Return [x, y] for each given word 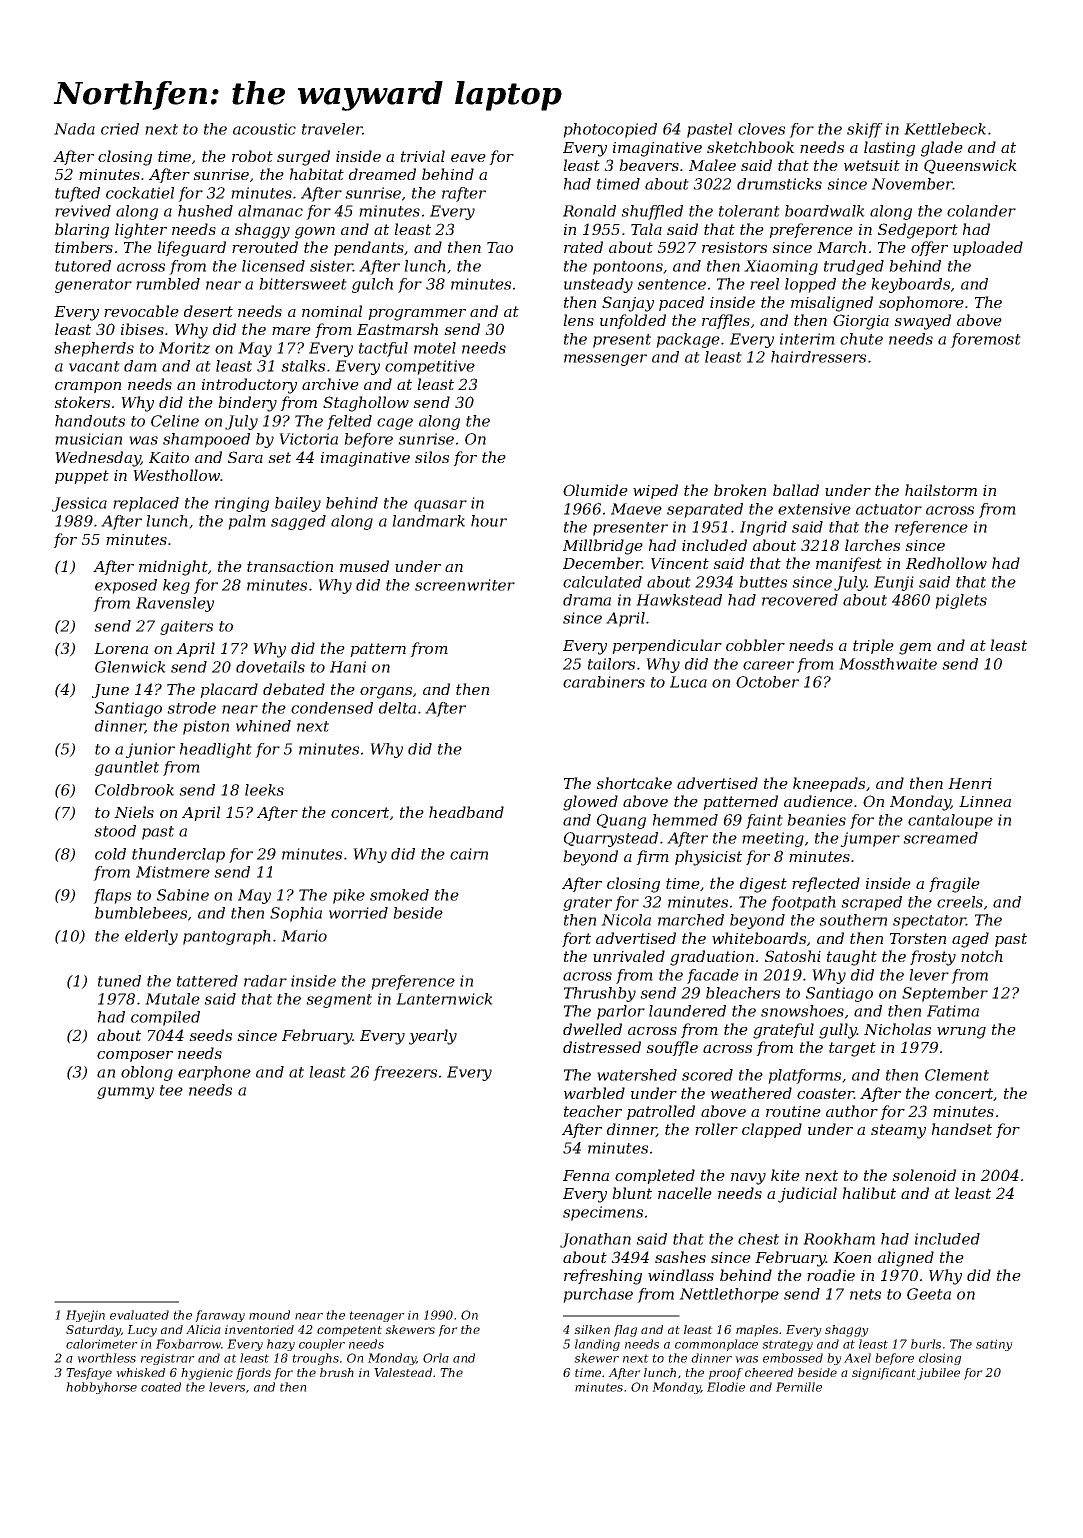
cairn [469, 854]
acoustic [264, 129]
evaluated [139, 1315]
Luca [688, 682]
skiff [865, 130]
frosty [933, 958]
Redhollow [946, 563]
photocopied [610, 130]
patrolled [661, 1112]
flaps [112, 896]
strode [191, 708]
